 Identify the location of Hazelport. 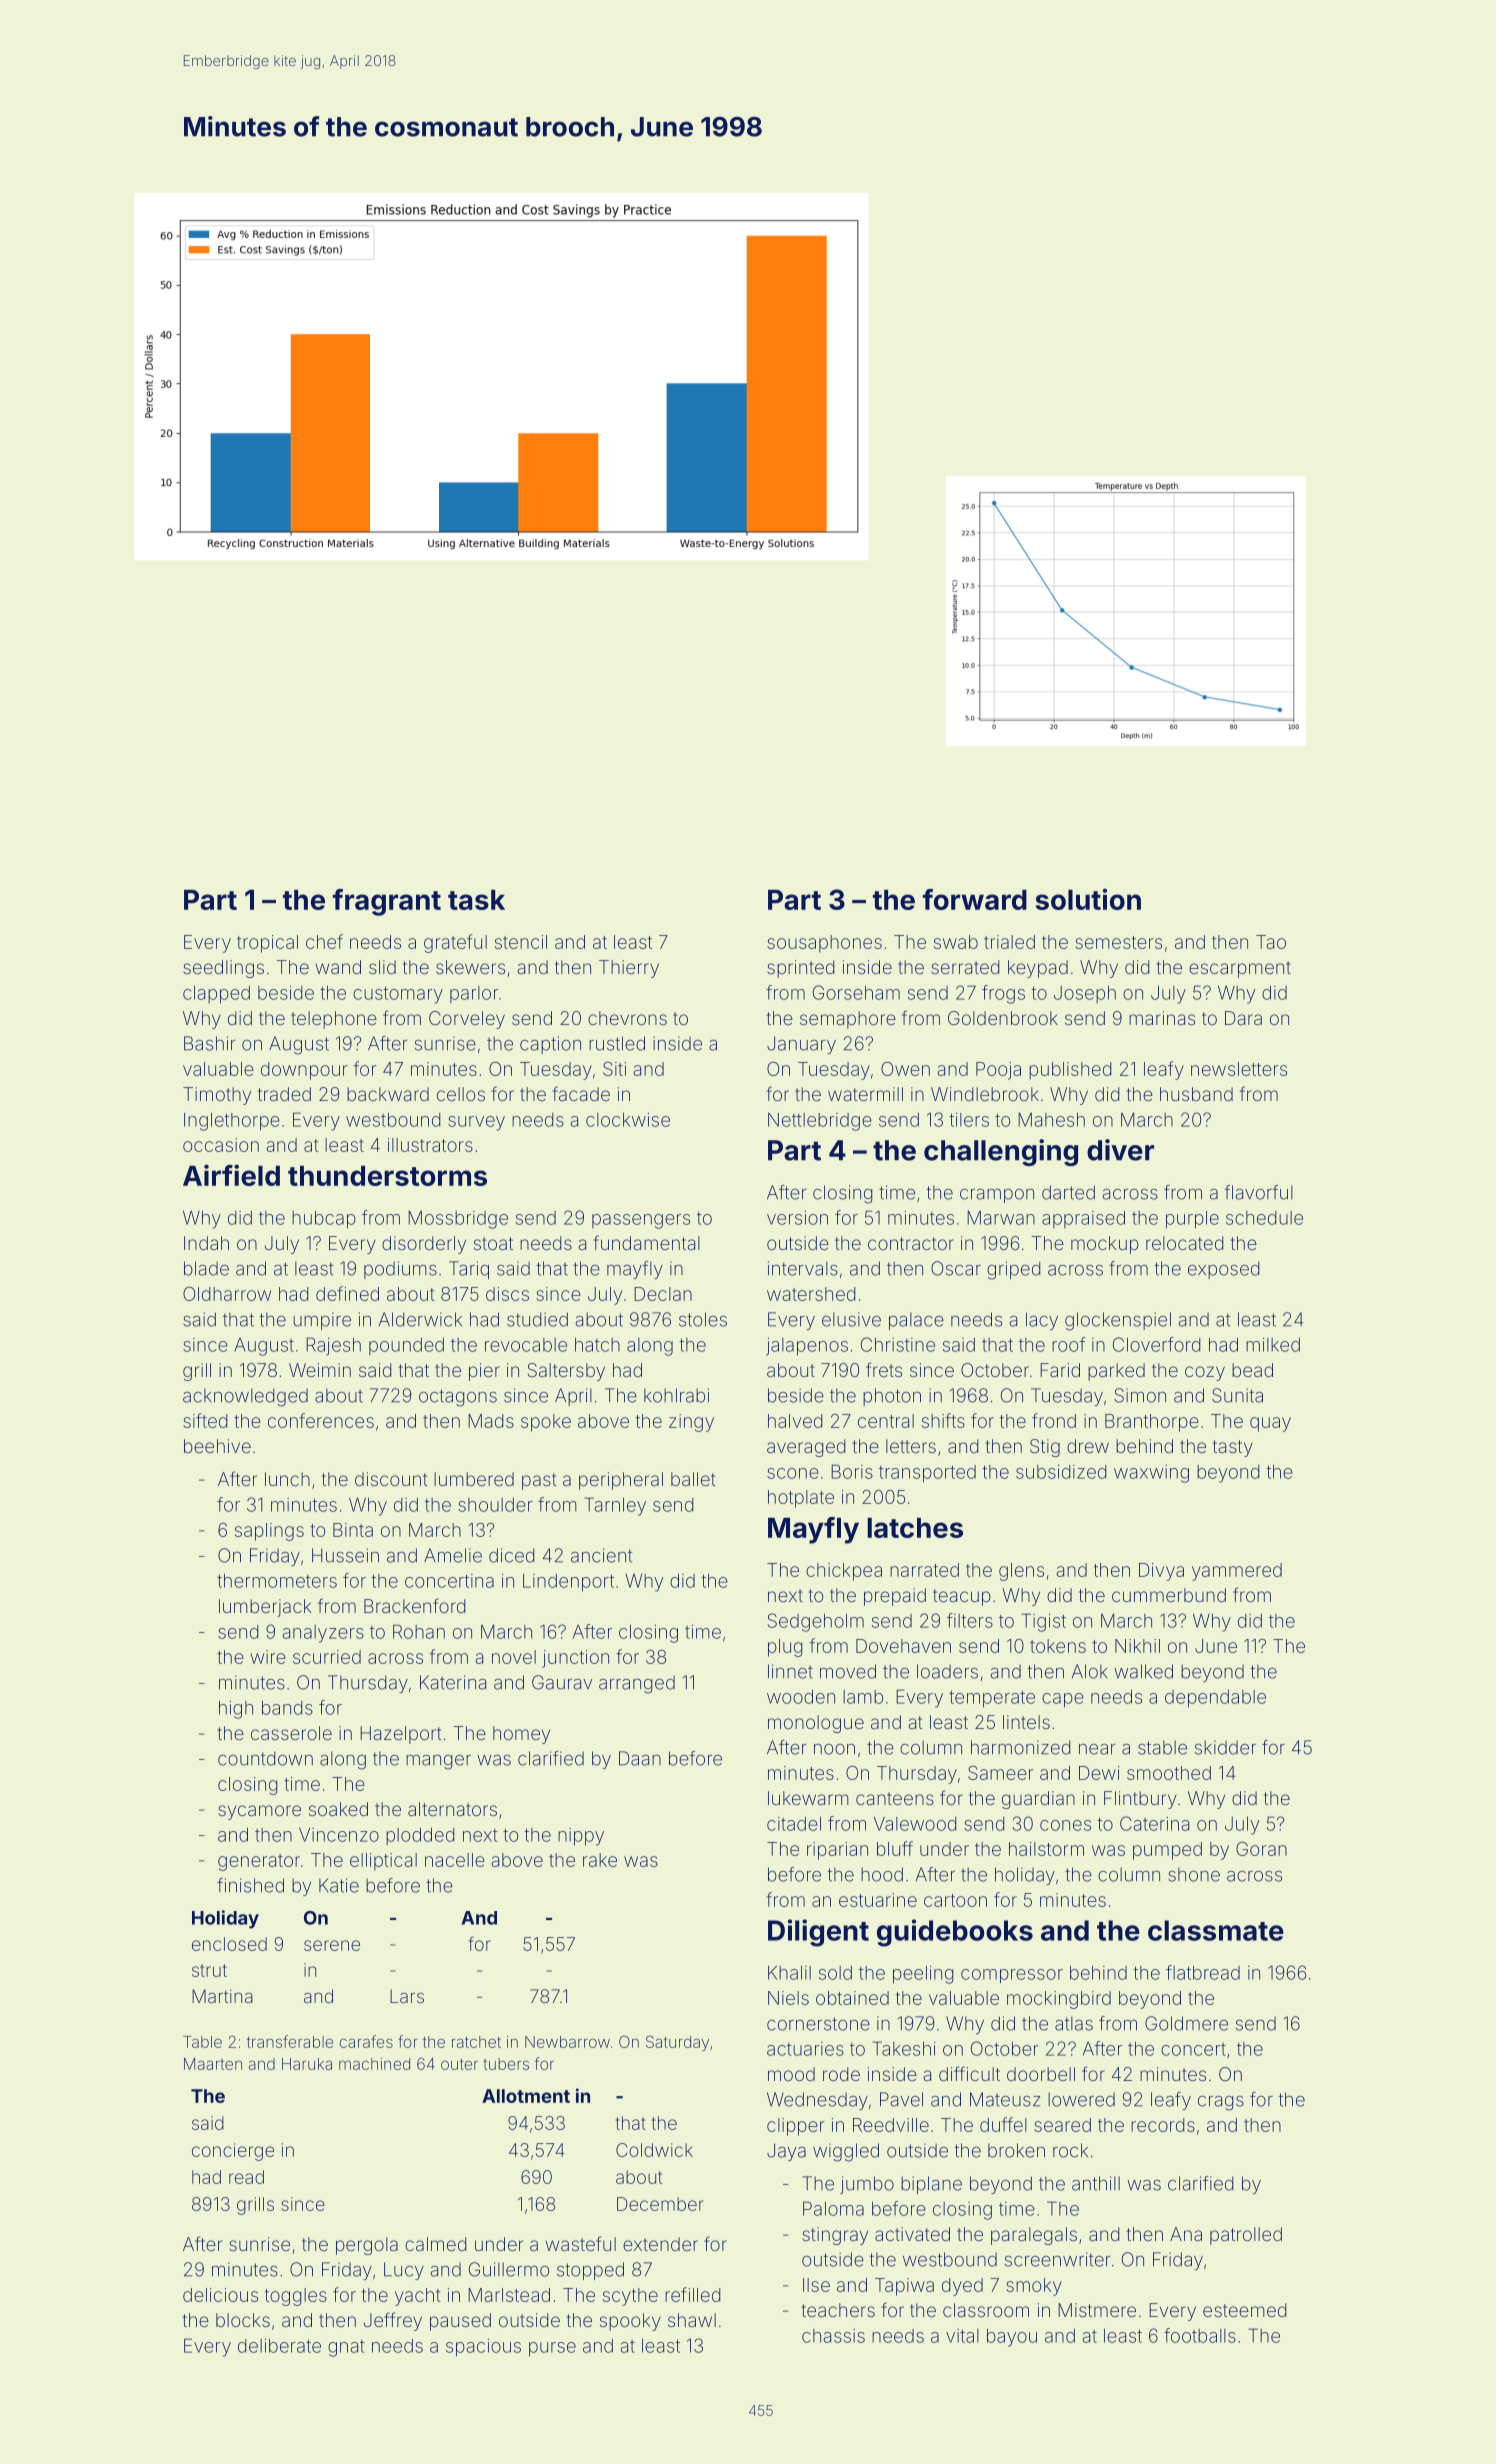
(401, 1735).
